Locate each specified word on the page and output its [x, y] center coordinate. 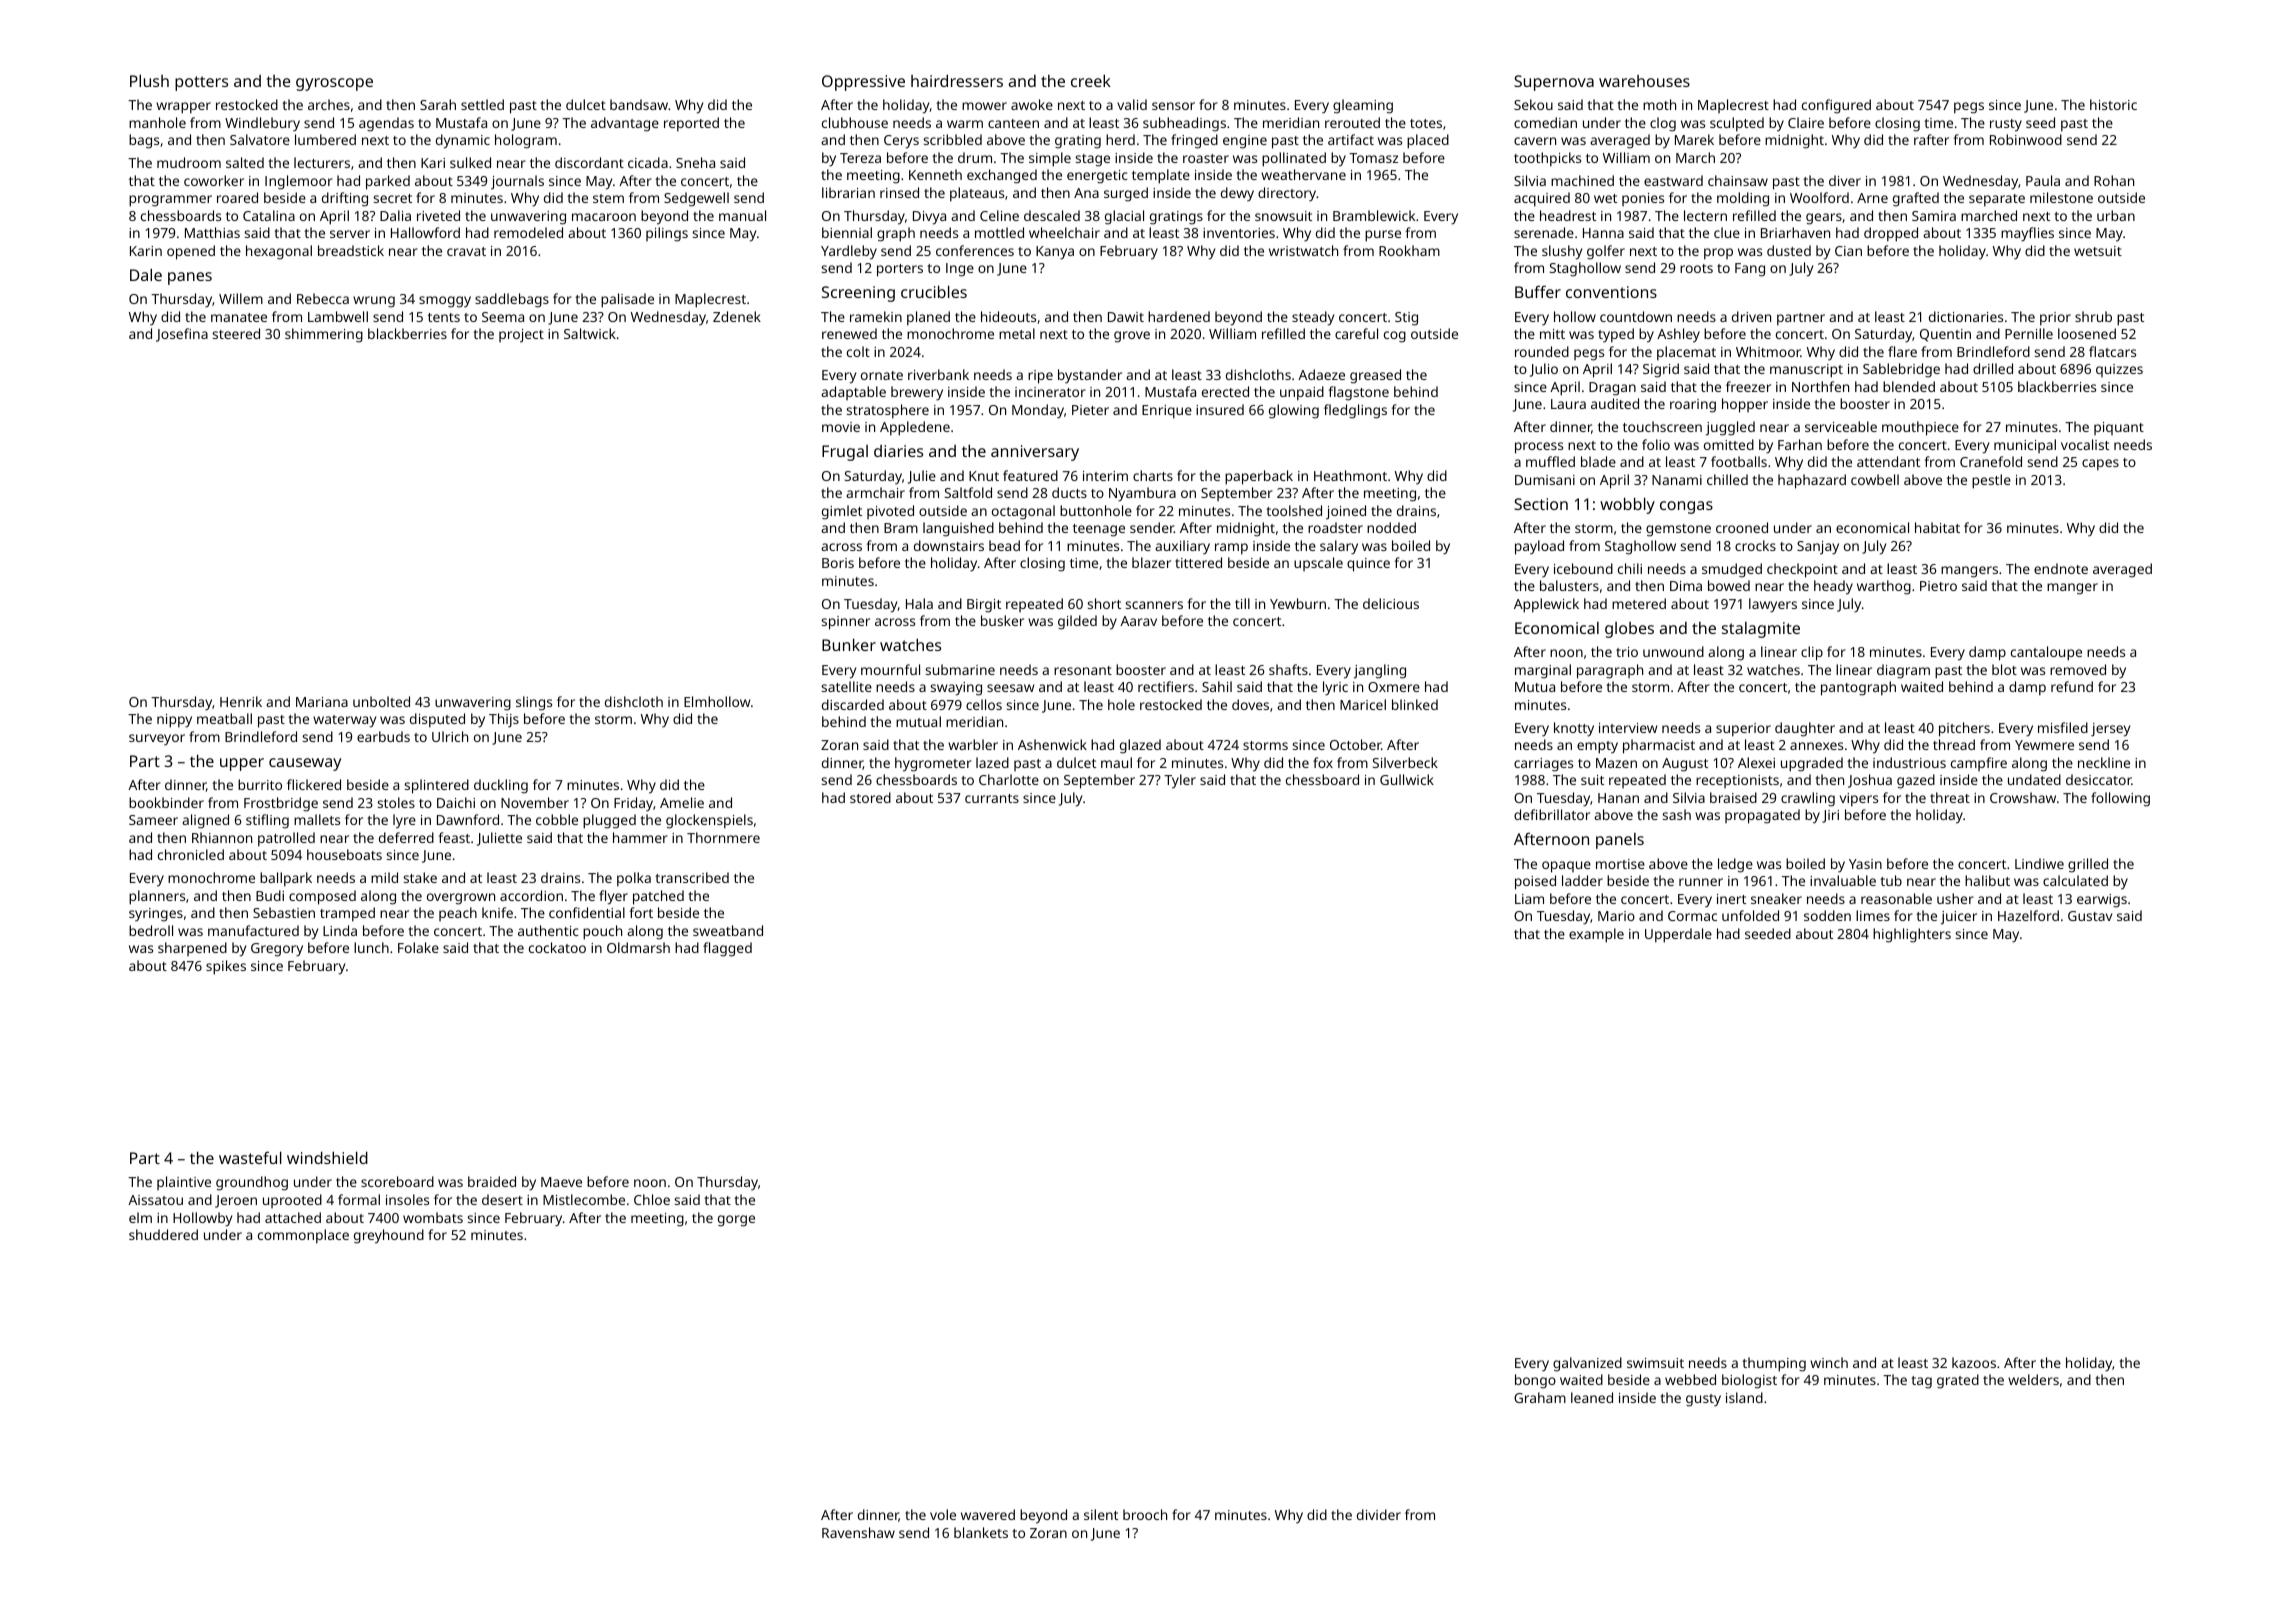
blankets [981, 1532]
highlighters [1912, 935]
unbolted [381, 701]
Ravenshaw [858, 1532]
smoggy [445, 302]
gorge [736, 1221]
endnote [2061, 568]
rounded [1542, 351]
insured [1220, 409]
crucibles [934, 291]
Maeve [561, 1182]
